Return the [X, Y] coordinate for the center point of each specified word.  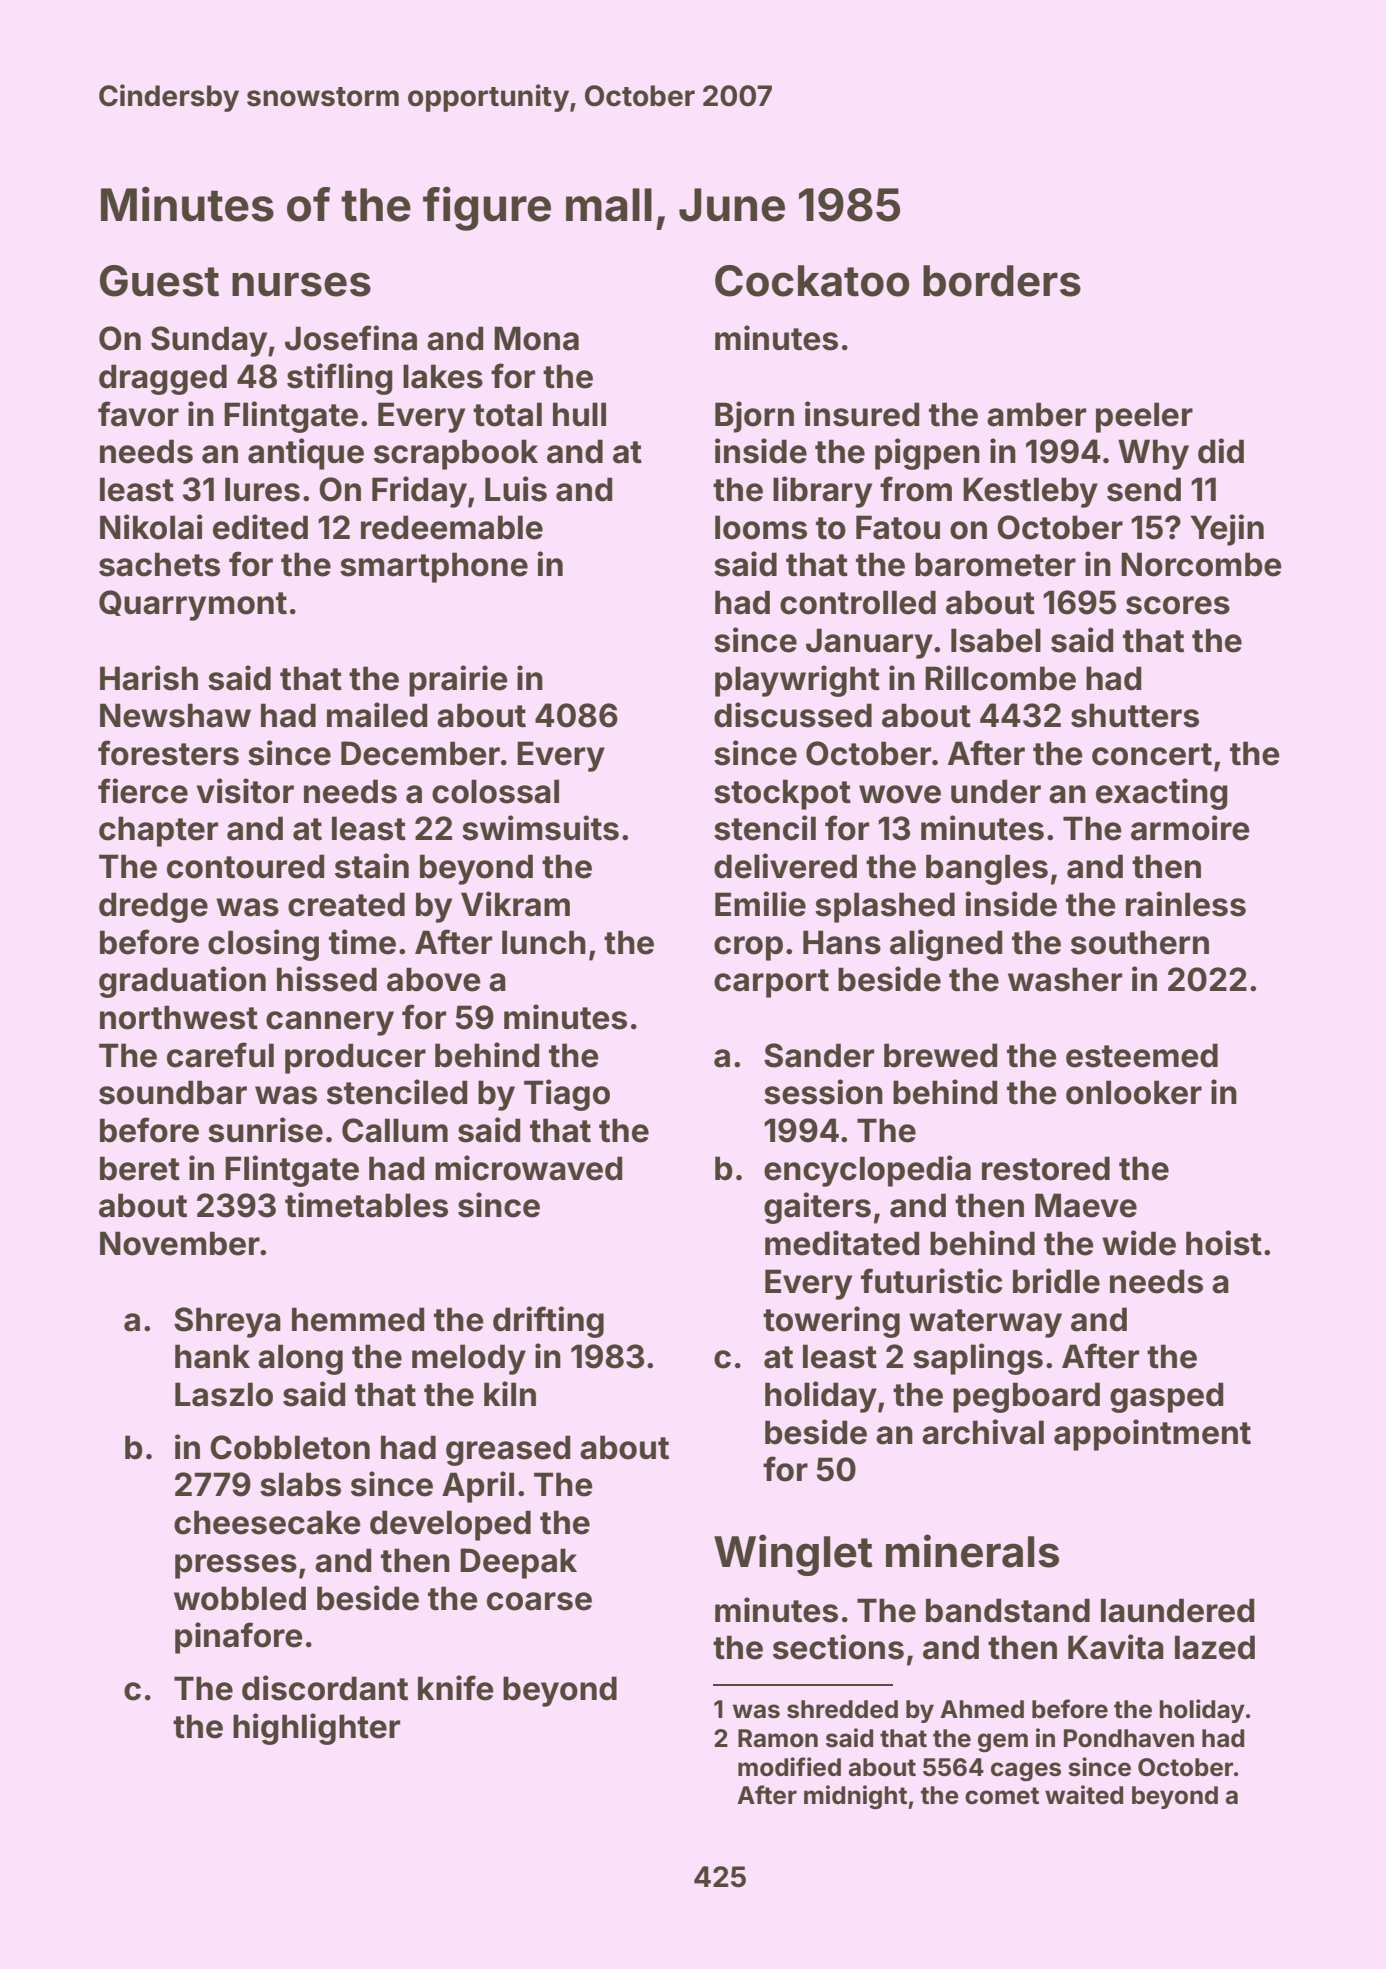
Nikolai [151, 527]
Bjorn [754, 417]
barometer [995, 564]
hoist [1224, 1243]
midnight [855, 1797]
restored [1046, 1168]
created [346, 904]
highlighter [316, 1729]
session [823, 1092]
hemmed [358, 1319]
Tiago [567, 1095]
